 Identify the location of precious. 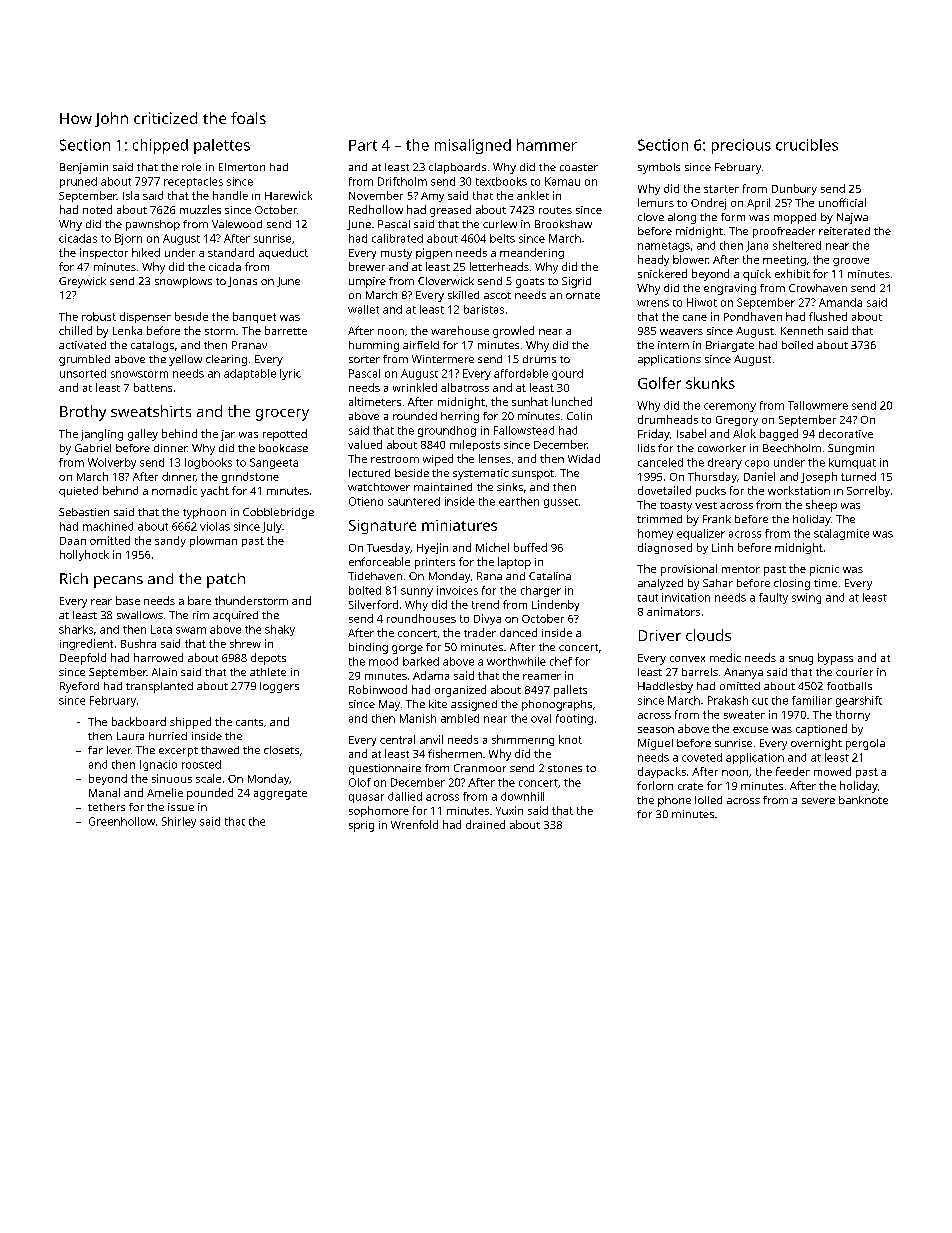
(741, 146).
